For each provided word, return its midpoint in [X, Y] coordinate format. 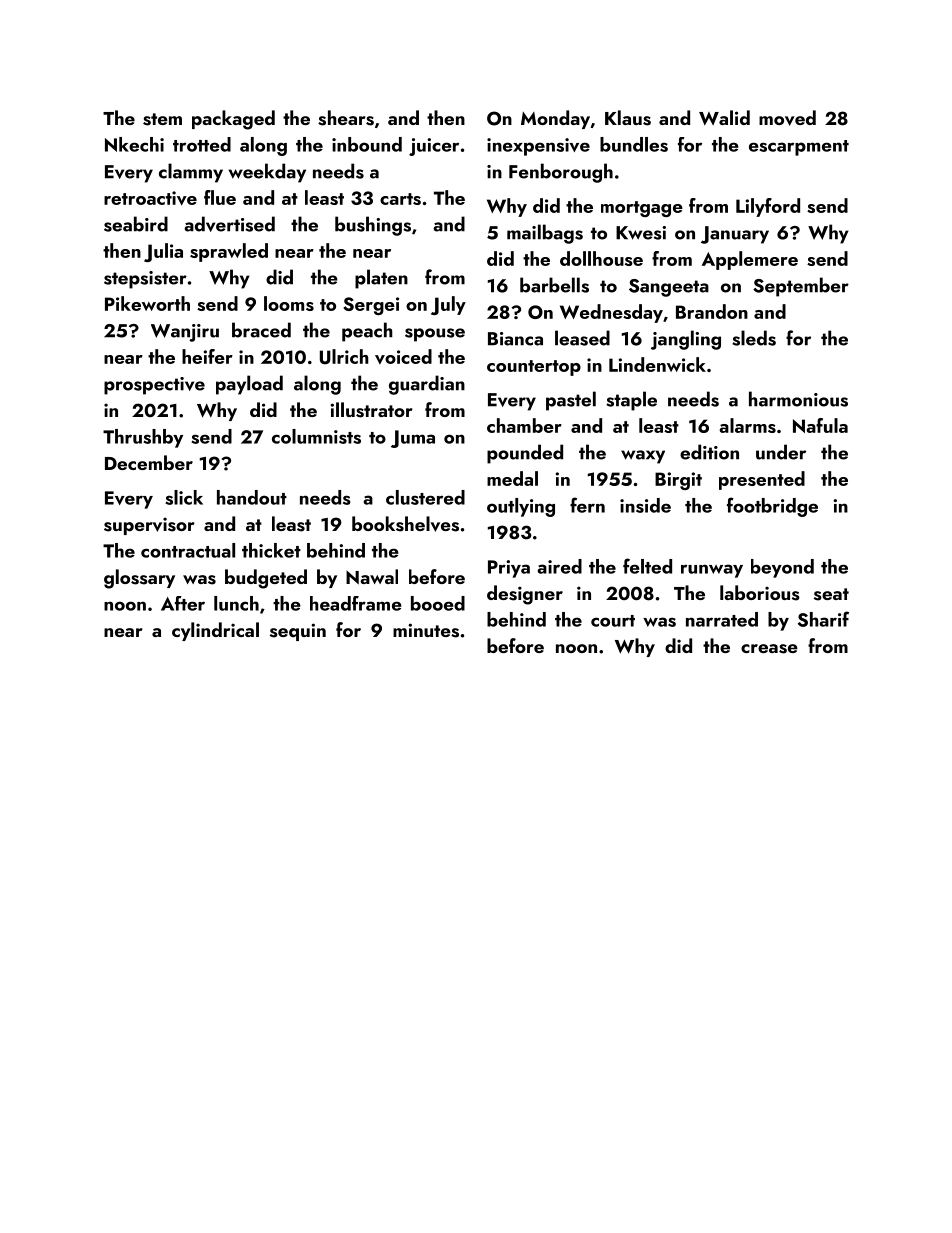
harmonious [798, 399]
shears [346, 118]
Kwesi [641, 233]
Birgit [678, 481]
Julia [163, 252]
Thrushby [143, 438]
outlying [521, 507]
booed [438, 603]
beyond [782, 568]
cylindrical [215, 631]
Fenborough [561, 173]
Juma [413, 439]
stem [162, 119]
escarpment [799, 148]
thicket [271, 550]
